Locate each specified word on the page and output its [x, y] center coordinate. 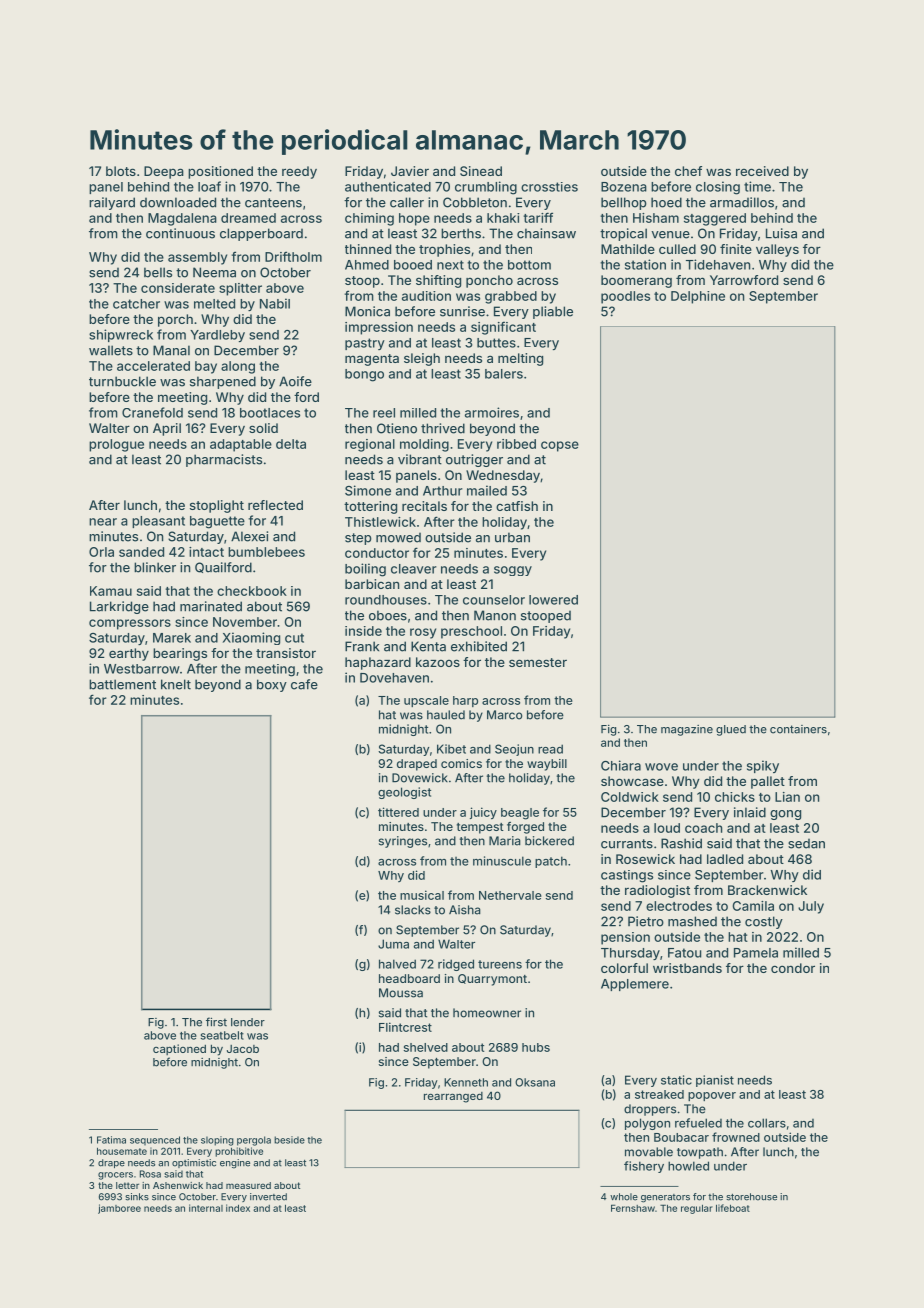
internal [206, 1208]
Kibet [451, 749]
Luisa [781, 233]
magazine [687, 730]
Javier [410, 171]
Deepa [164, 172]
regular [697, 1209]
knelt [176, 684]
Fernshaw [633, 1208]
